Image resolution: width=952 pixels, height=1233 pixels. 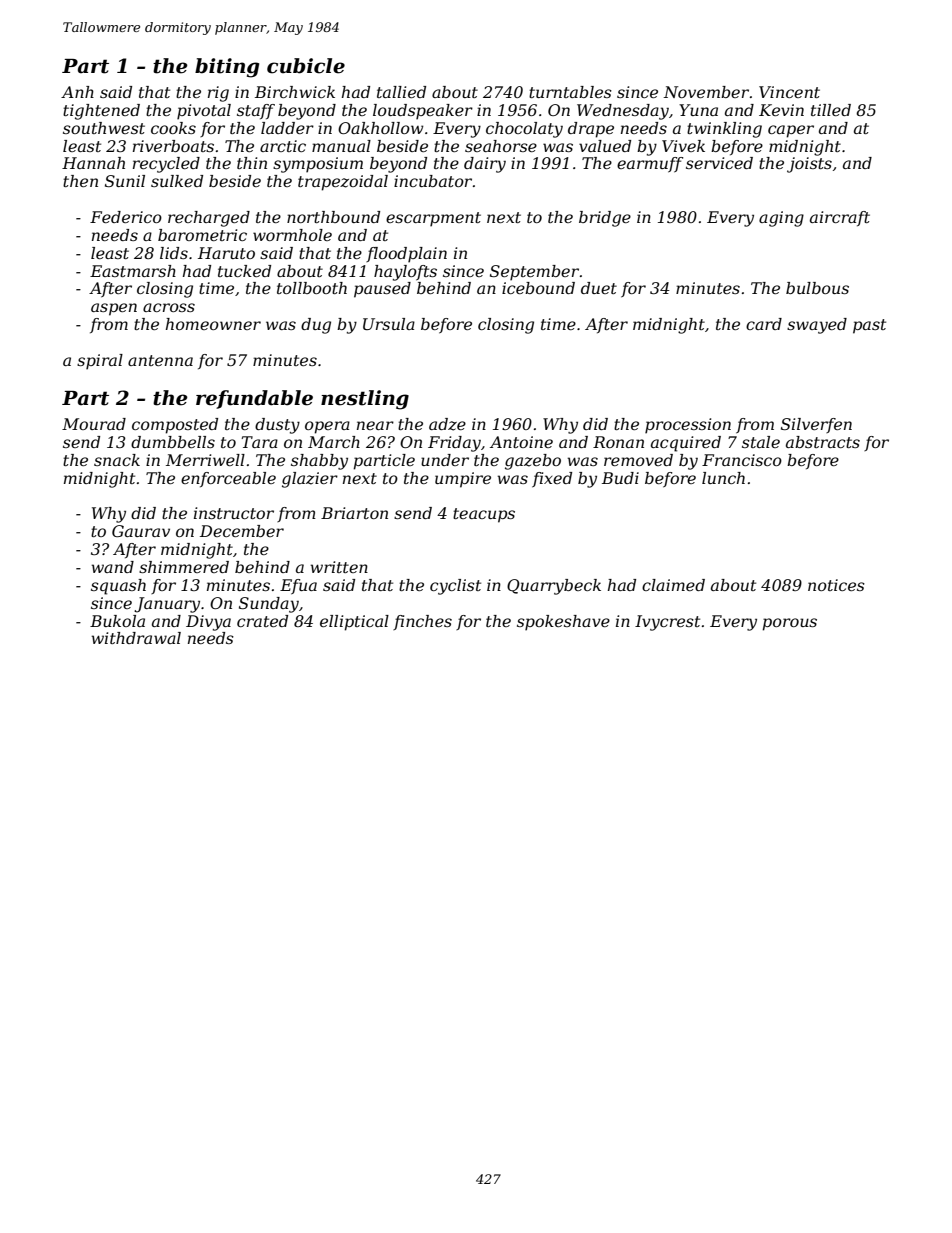 What do you see at coordinates (77, 92) in the document?
I see `Anh` at bounding box center [77, 92].
